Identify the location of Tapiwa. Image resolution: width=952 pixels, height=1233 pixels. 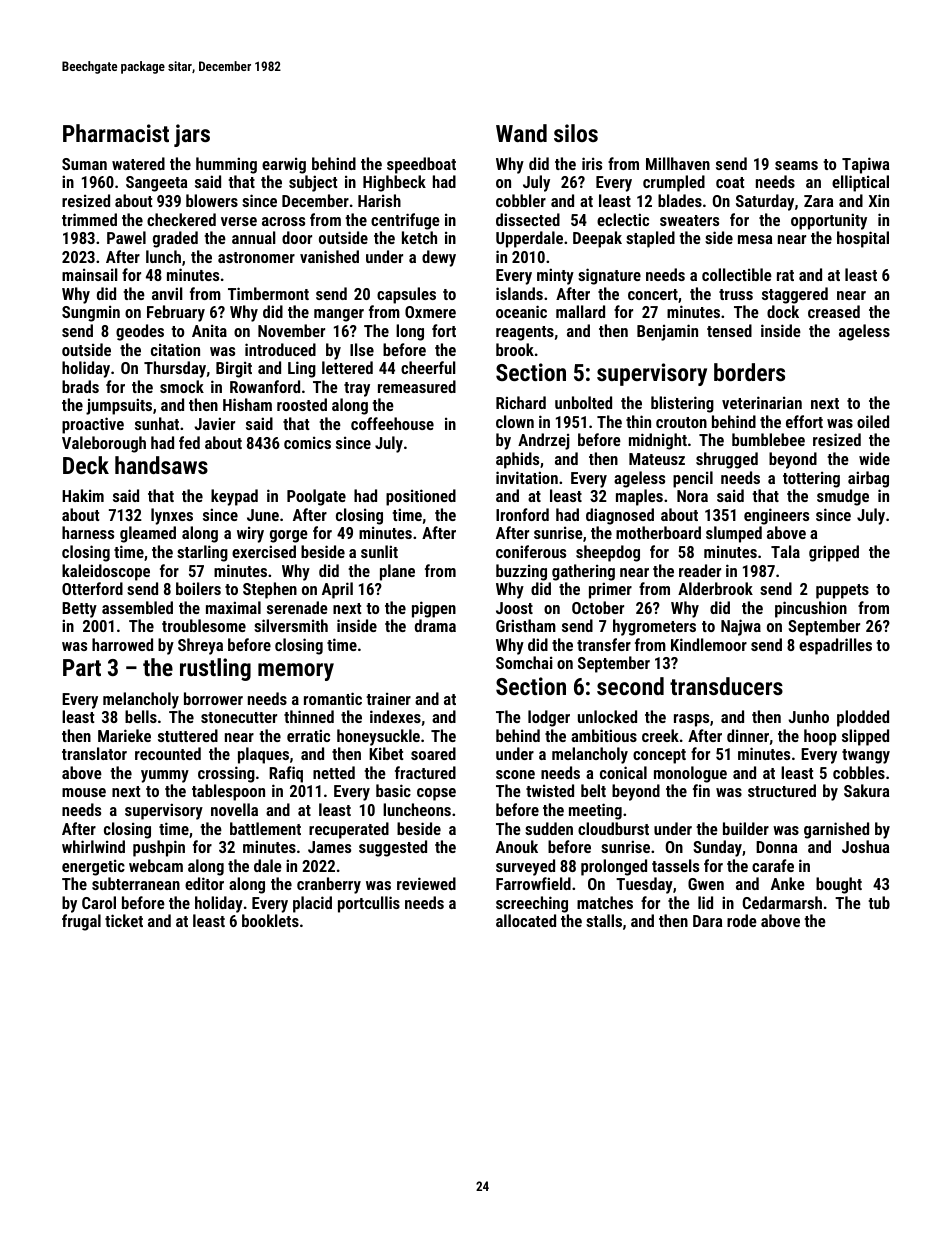
(865, 165).
